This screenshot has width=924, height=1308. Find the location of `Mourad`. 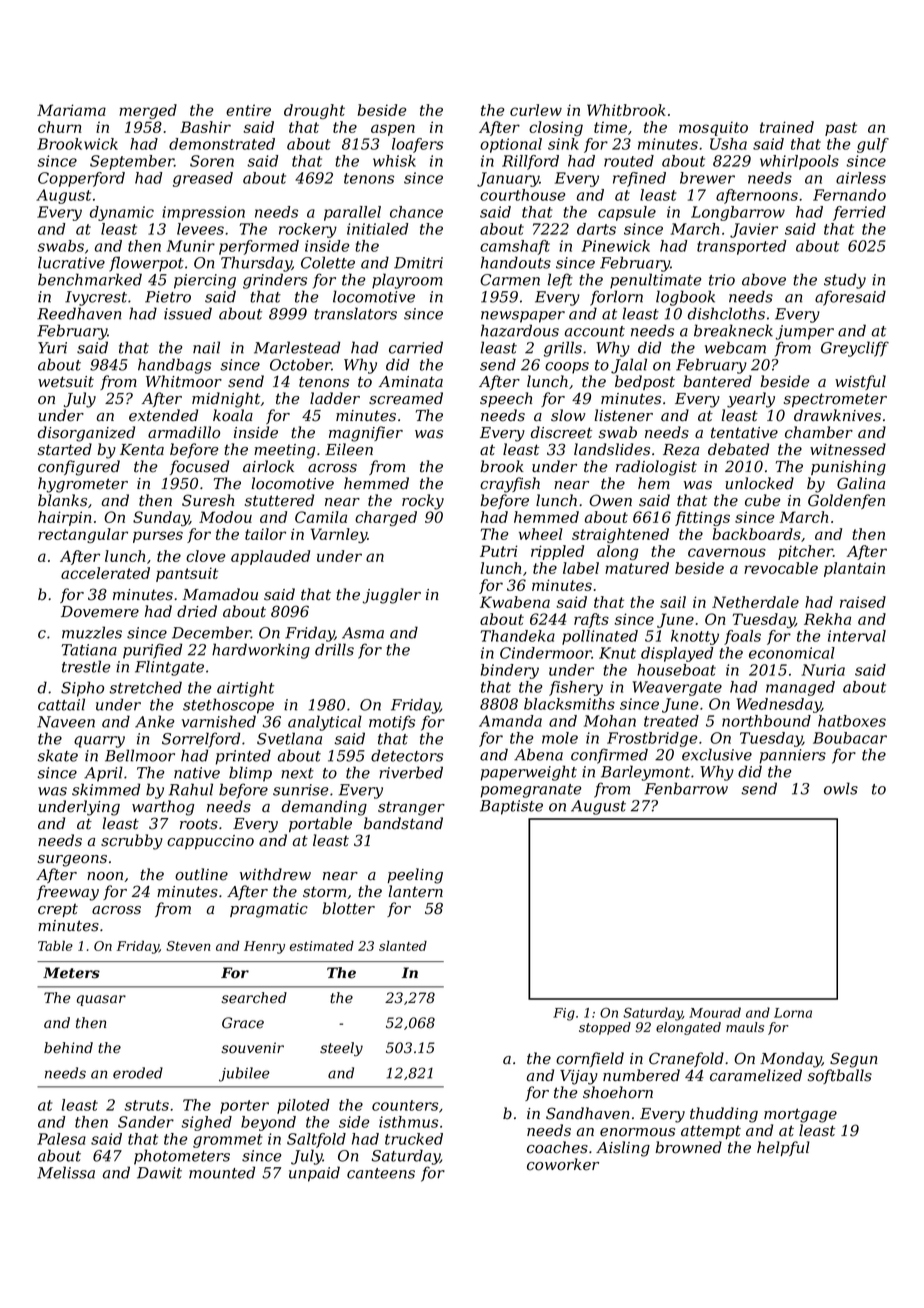

Mourad is located at coordinates (715, 1012).
